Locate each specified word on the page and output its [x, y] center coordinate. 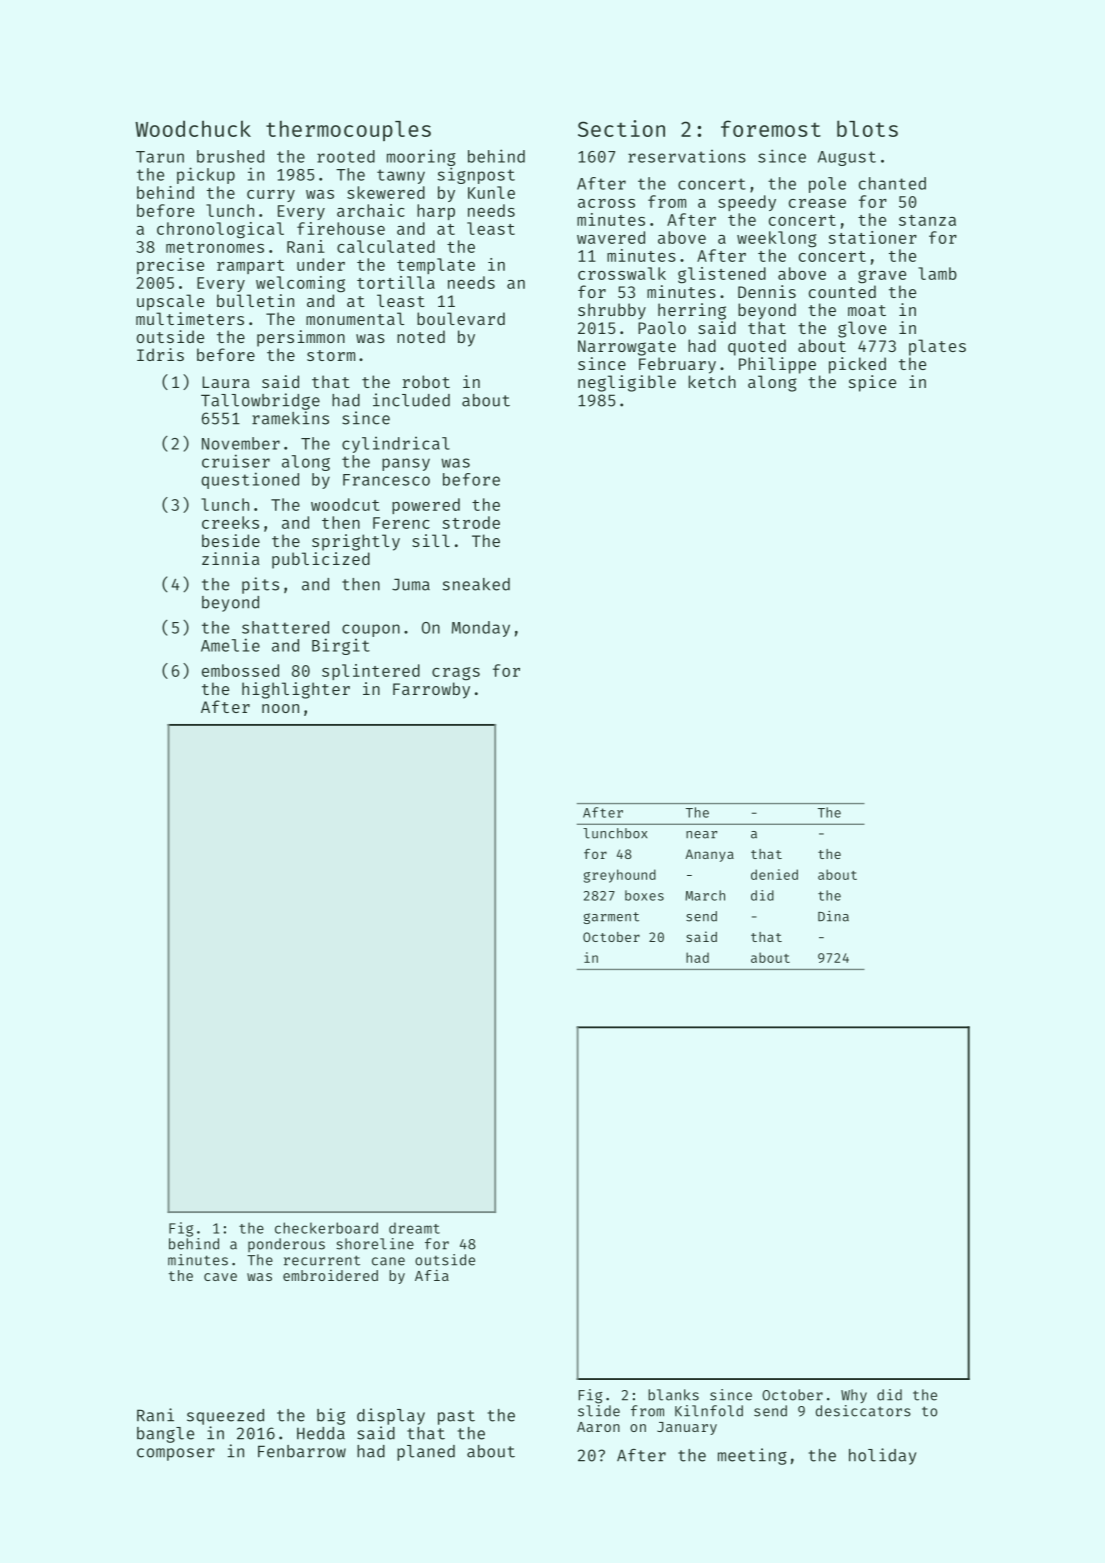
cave [220, 1277]
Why [854, 1396]
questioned [250, 480]
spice [872, 383]
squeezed [225, 1417]
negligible [627, 383]
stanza [927, 220]
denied [774, 874]
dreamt [414, 1228]
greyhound [620, 876]
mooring [421, 158]
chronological [220, 230]
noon [280, 708]
